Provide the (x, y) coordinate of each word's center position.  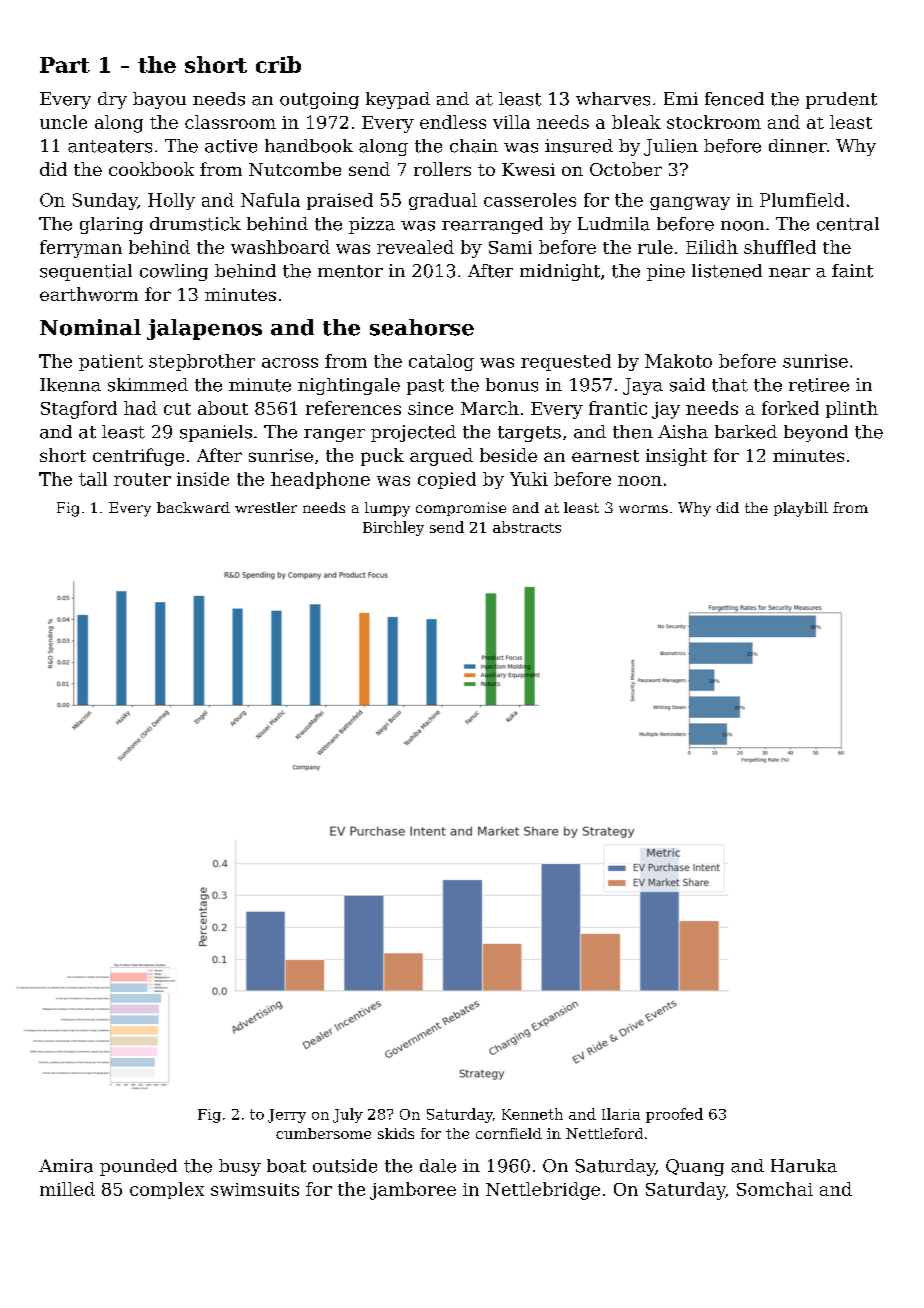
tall (93, 479)
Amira (66, 1166)
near (789, 273)
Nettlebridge (543, 1191)
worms (643, 509)
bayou (159, 100)
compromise (461, 509)
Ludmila (614, 224)
